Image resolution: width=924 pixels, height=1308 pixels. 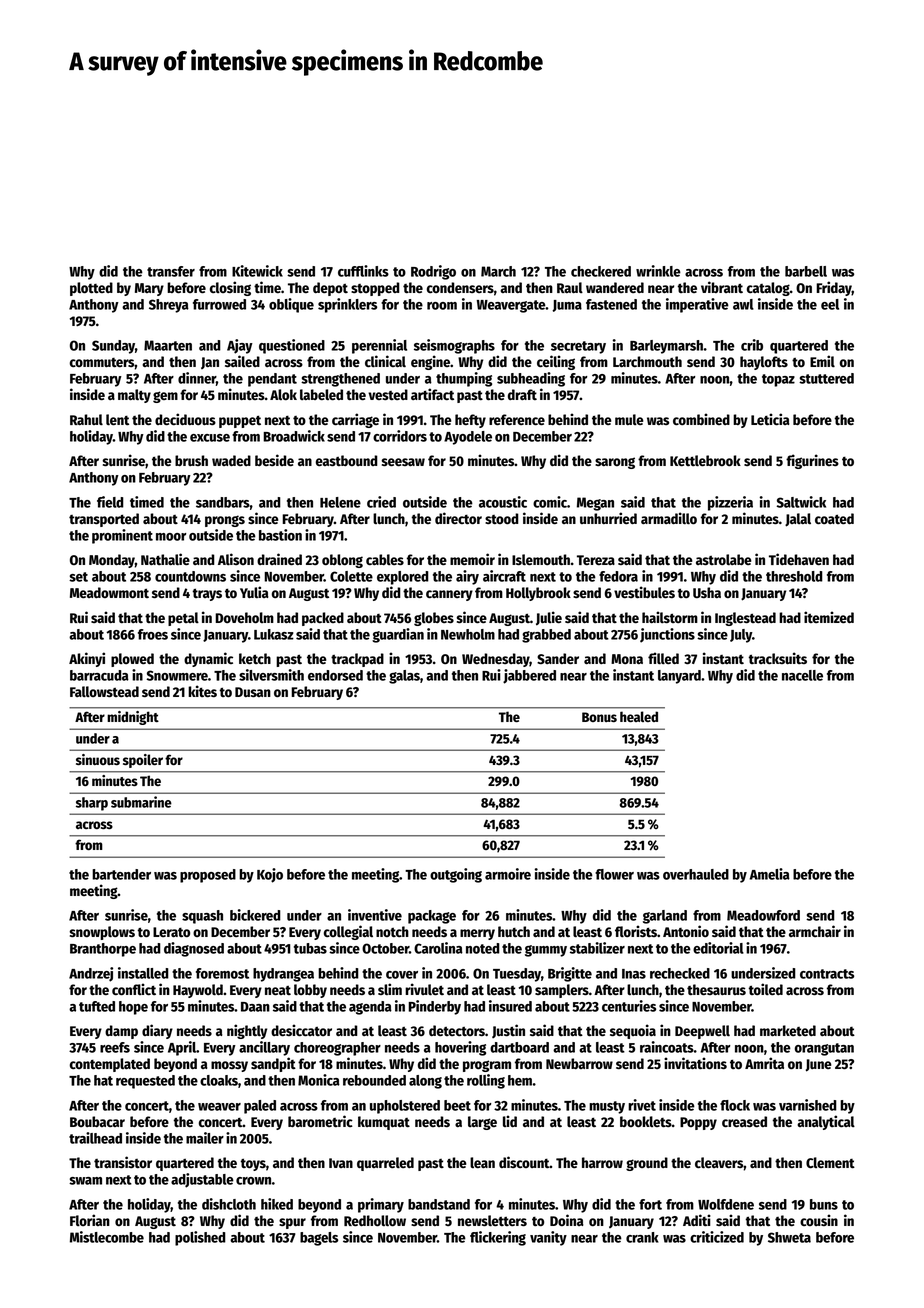 What do you see at coordinates (639, 716) in the screenshot?
I see `healed` at bounding box center [639, 716].
